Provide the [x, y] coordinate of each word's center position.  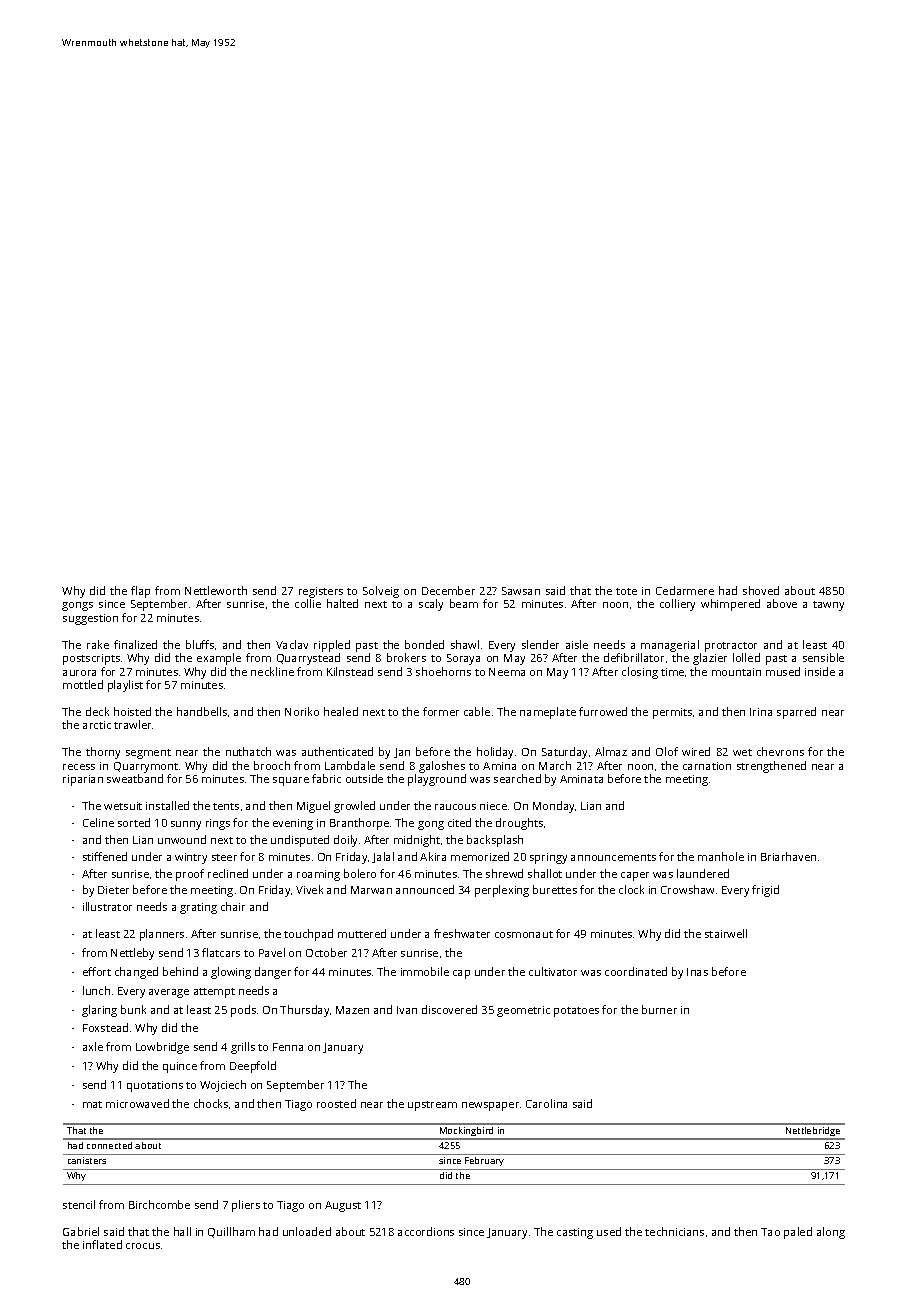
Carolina [546, 1103]
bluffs [200, 644]
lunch [96, 990]
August [343, 1206]
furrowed [603, 711]
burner [659, 1009]
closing [640, 673]
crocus [143, 1246]
